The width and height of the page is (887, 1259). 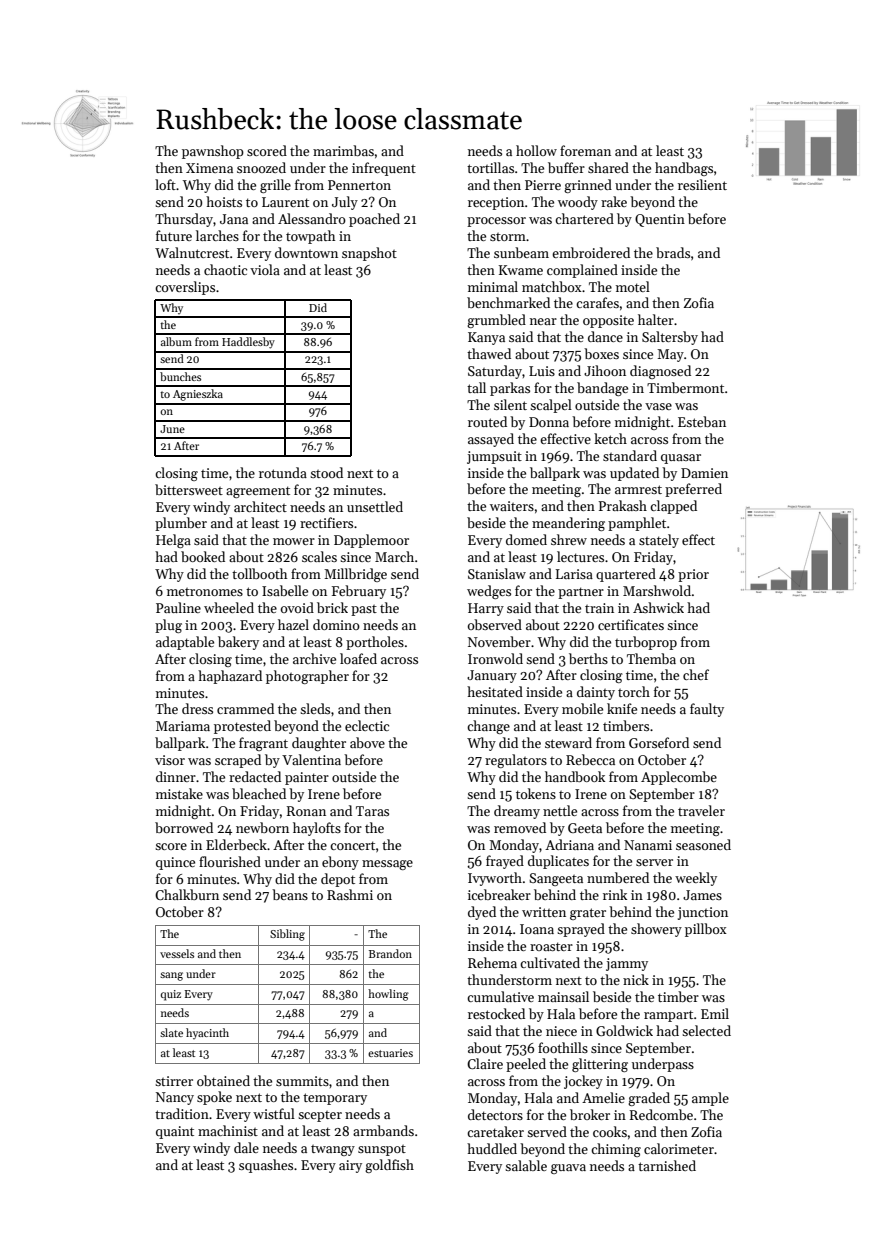 What do you see at coordinates (702, 184) in the page?
I see `resilient` at bounding box center [702, 184].
